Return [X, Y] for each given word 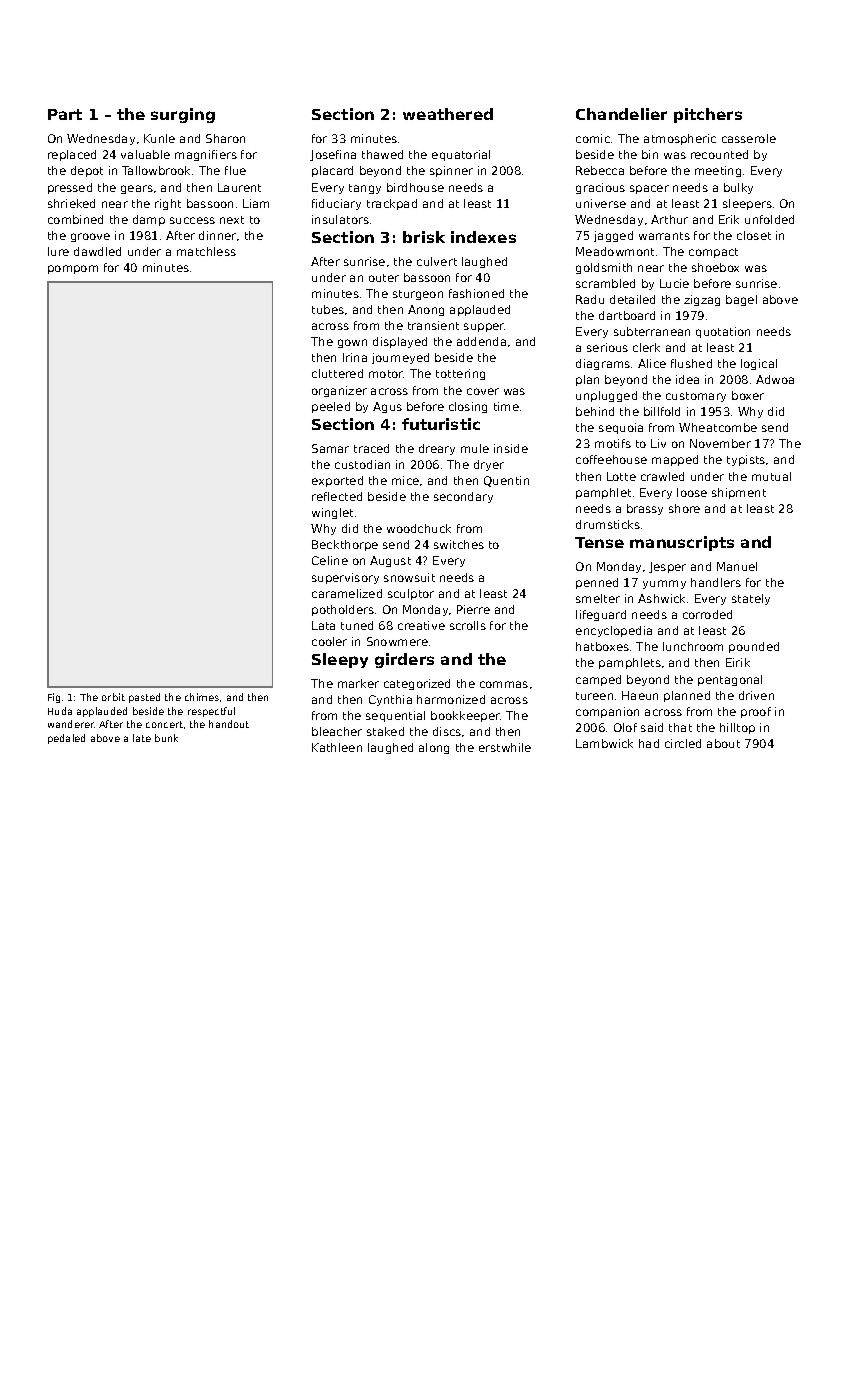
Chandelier [621, 114]
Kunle [159, 138]
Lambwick [604, 743]
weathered [448, 114]
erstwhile [505, 747]
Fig [54, 698]
